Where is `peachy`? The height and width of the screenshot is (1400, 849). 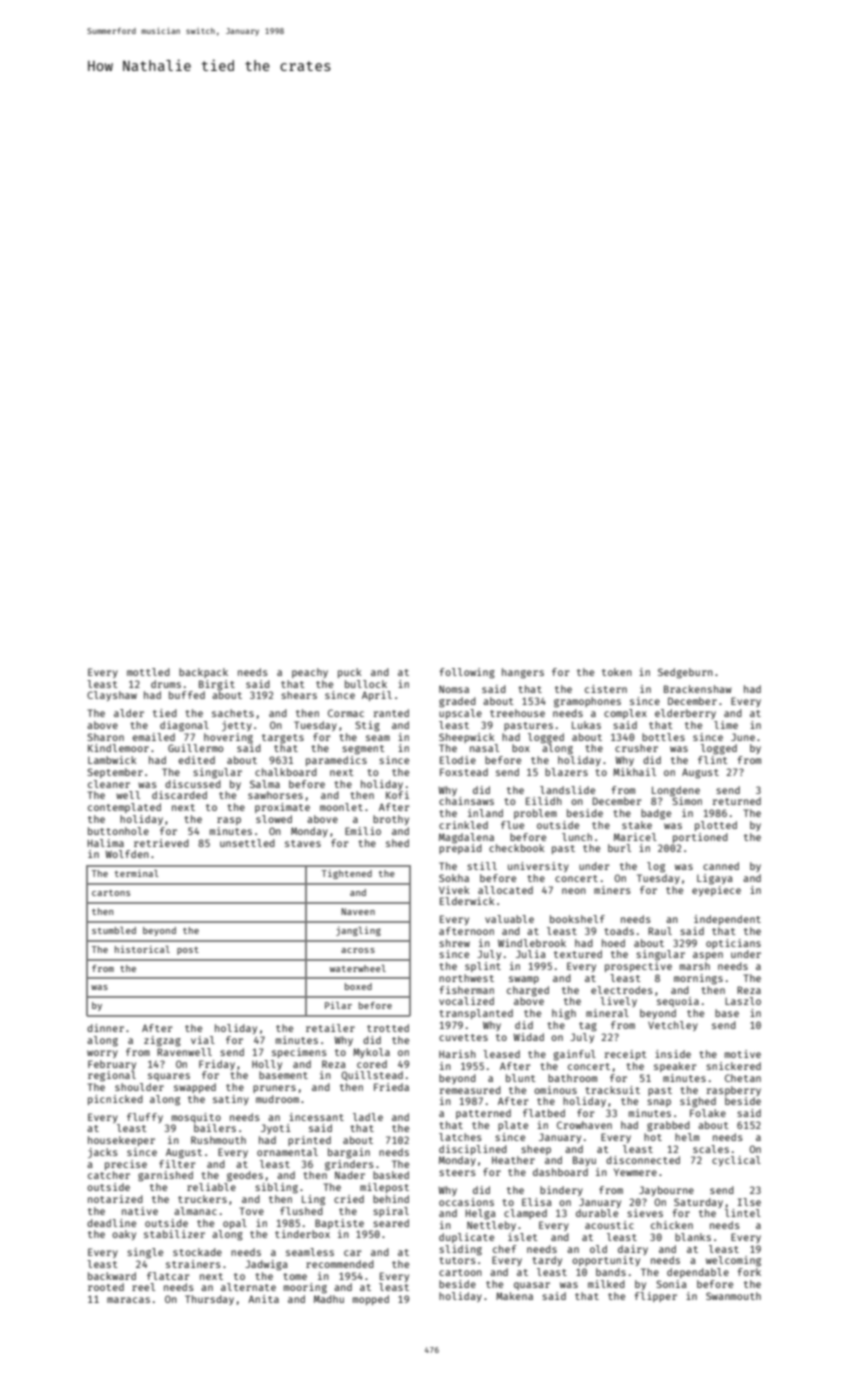 peachy is located at coordinates (310, 673).
